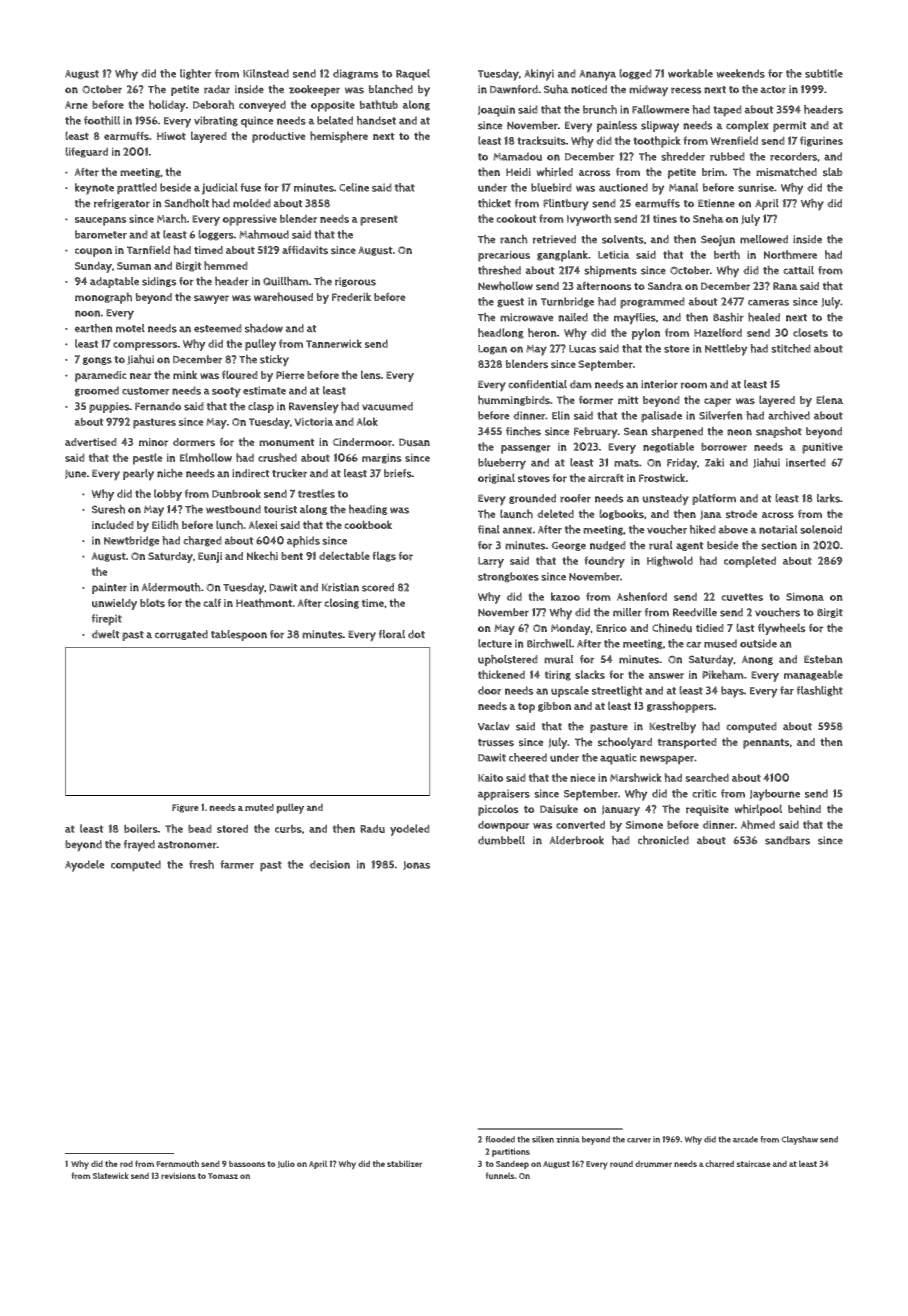 The width and height of the document is (908, 1316). Describe the element at coordinates (329, 864) in the document. I see `decision` at that location.
